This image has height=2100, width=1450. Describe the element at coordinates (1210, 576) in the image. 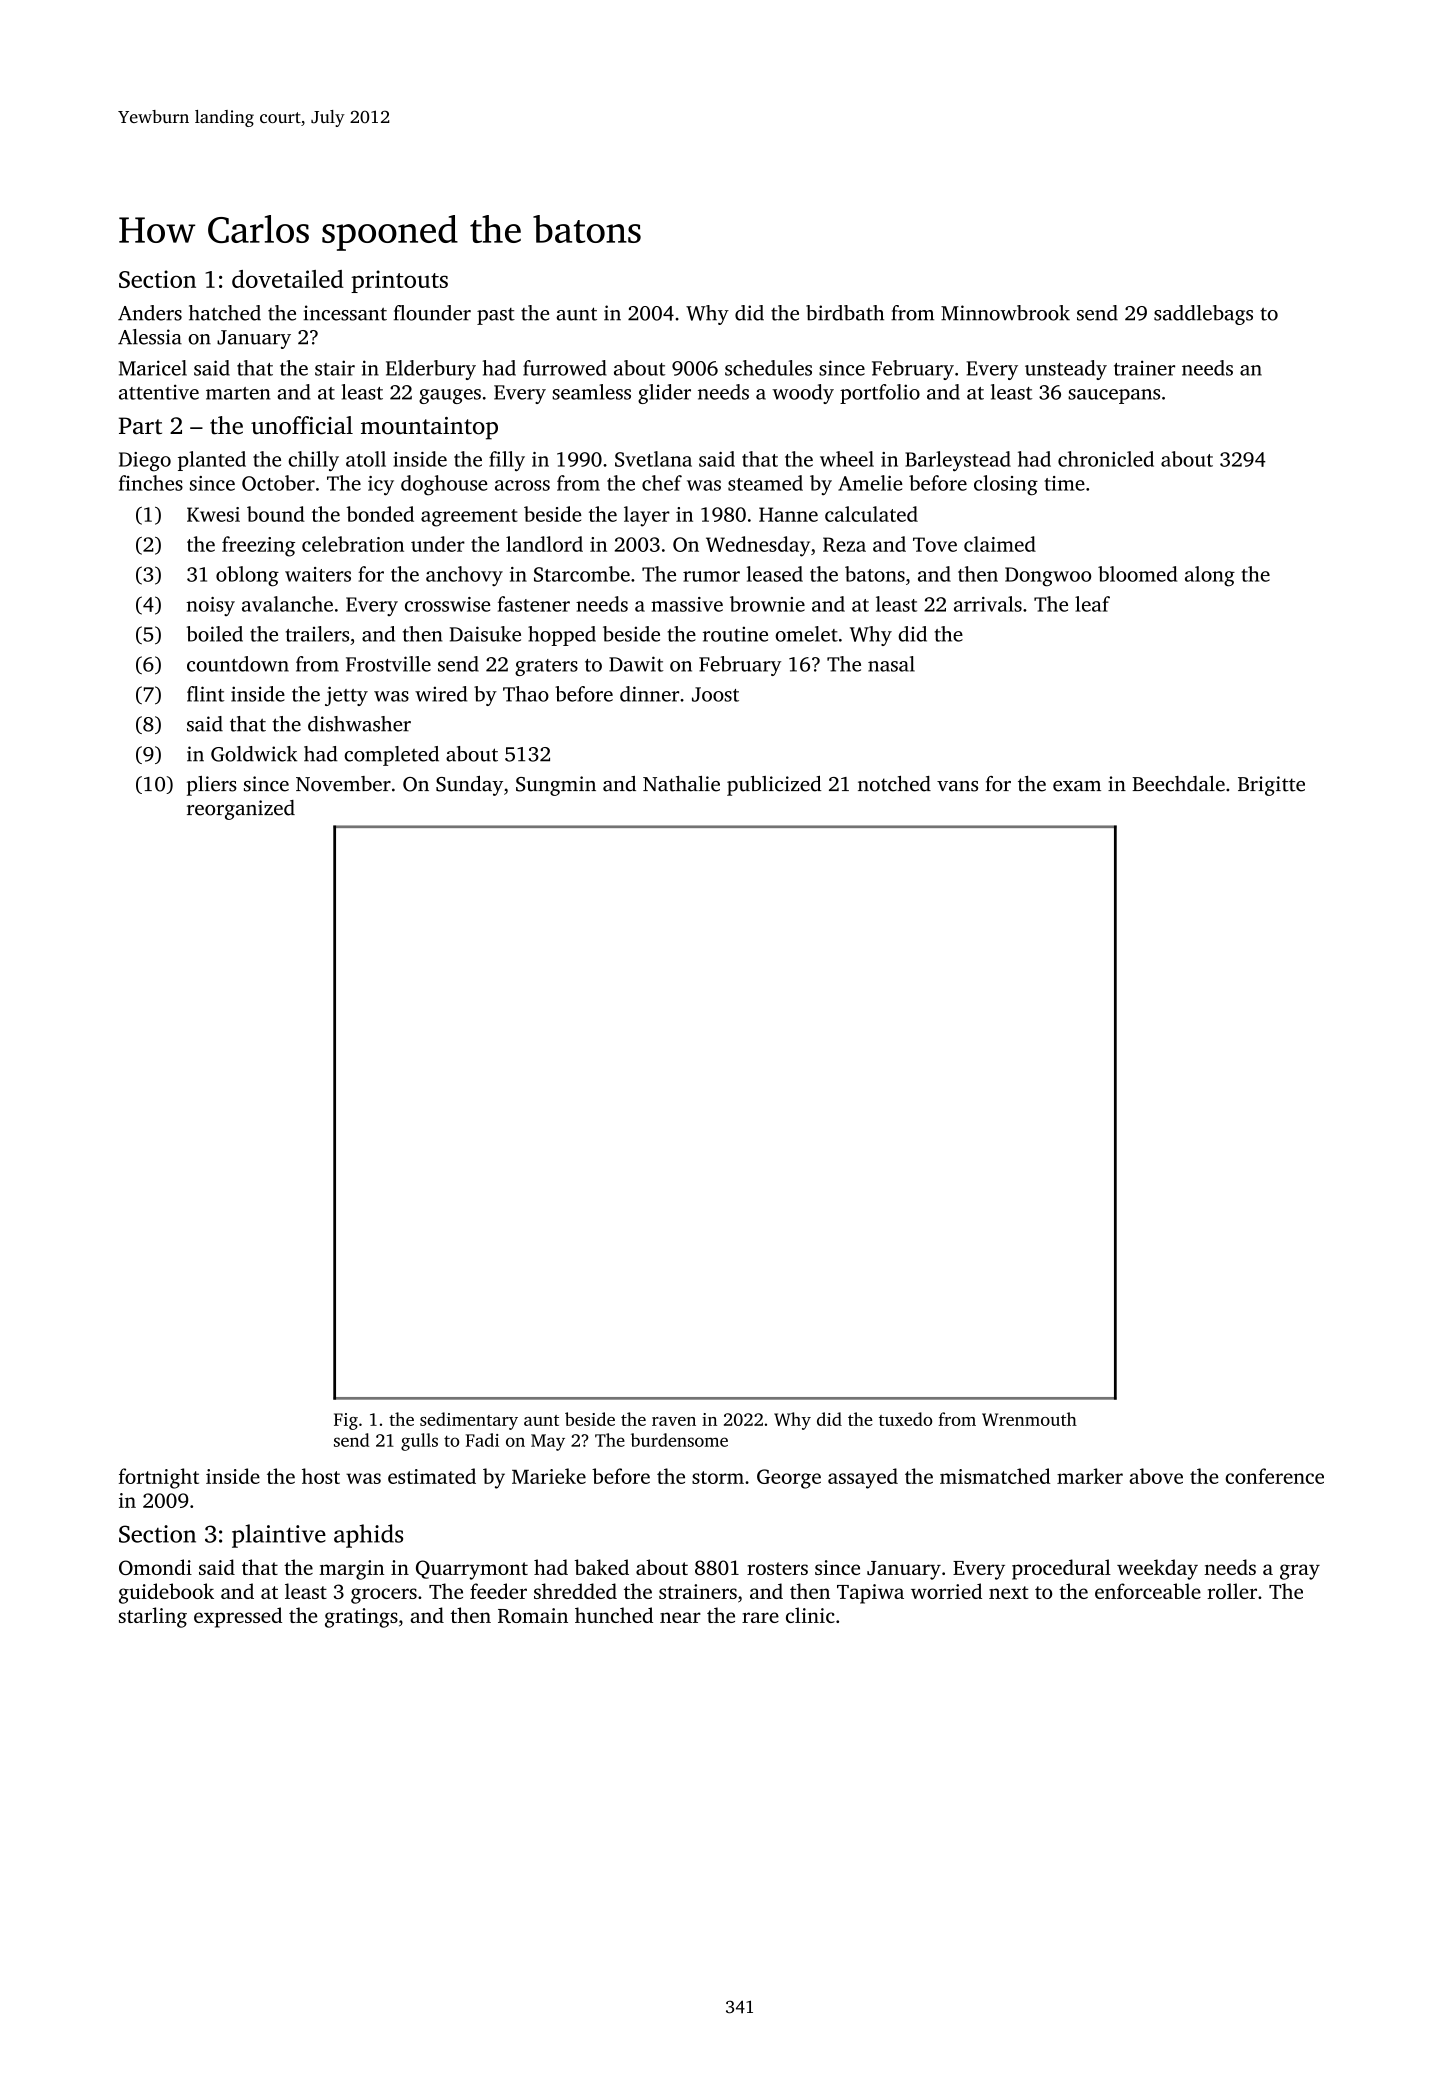

I see `along` at that location.
